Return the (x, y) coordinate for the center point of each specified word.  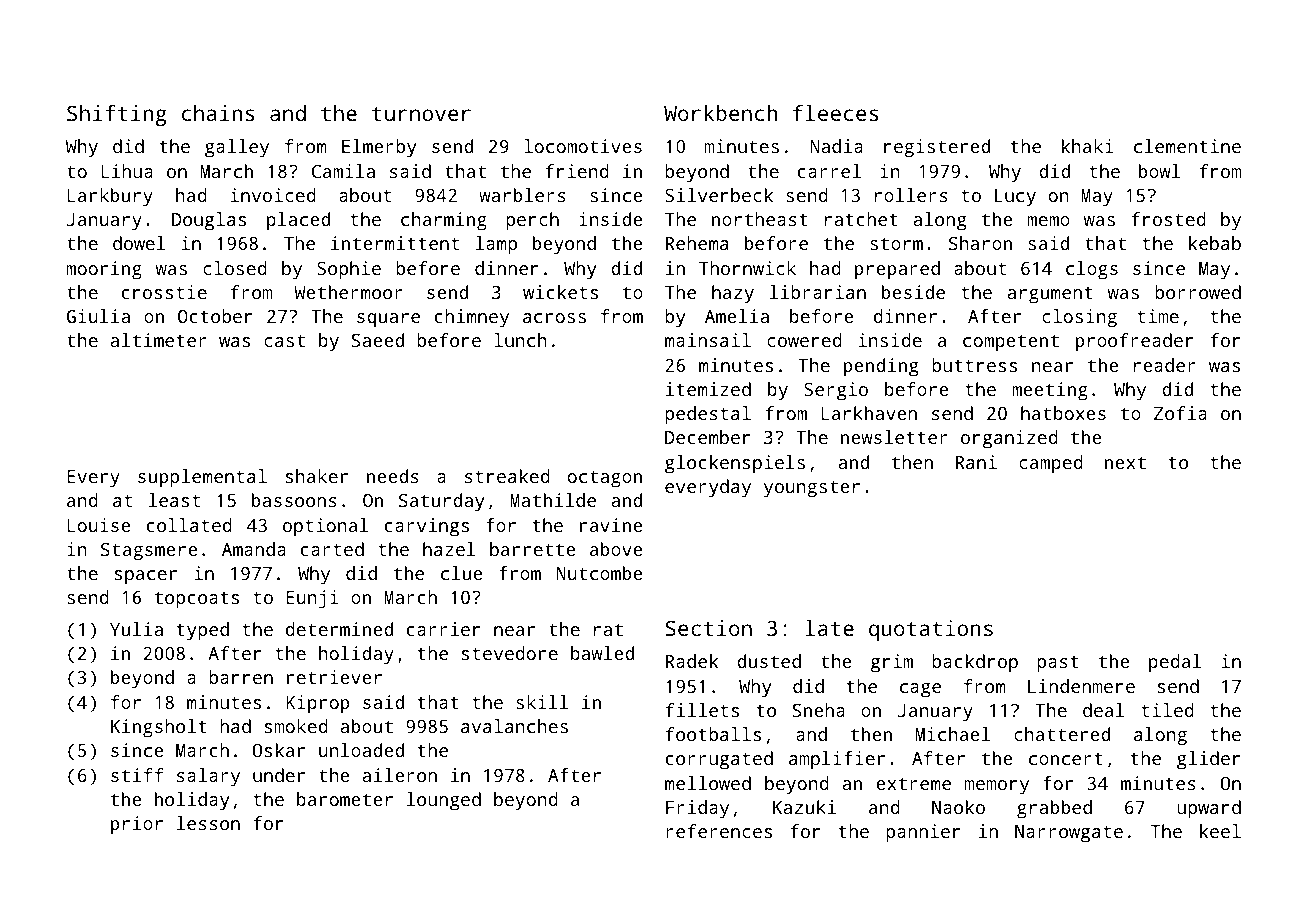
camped (1051, 464)
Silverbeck (719, 195)
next (1125, 462)
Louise (99, 525)
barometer (345, 799)
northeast (760, 219)
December (707, 437)
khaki (1088, 146)
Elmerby (379, 148)
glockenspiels (735, 464)
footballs (713, 734)
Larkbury (110, 197)
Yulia (136, 629)
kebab (1215, 243)
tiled (1167, 710)
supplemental (202, 478)
